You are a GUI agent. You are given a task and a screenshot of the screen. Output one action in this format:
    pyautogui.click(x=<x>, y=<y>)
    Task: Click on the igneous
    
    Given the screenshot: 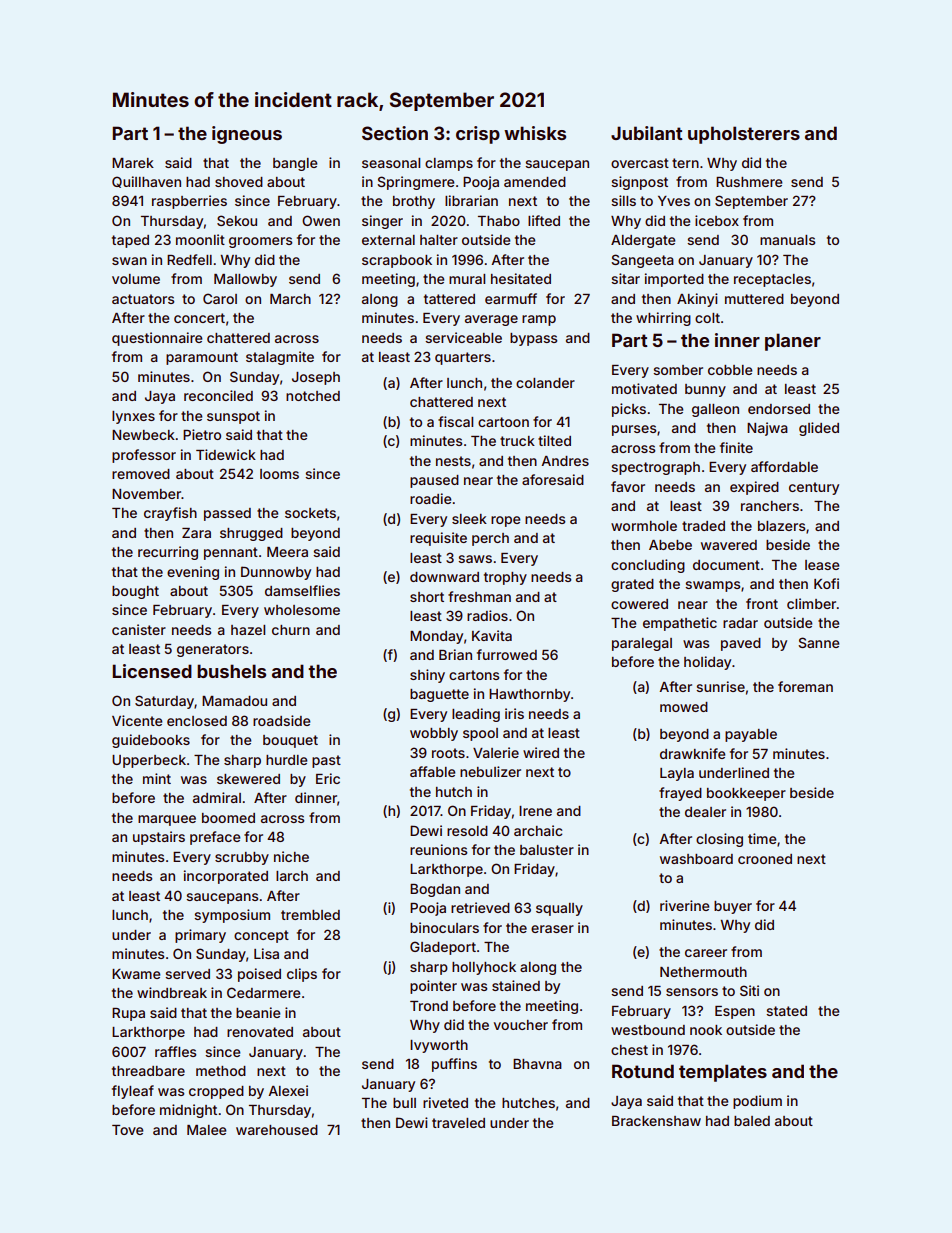 What is the action you would take?
    pyautogui.click(x=247, y=135)
